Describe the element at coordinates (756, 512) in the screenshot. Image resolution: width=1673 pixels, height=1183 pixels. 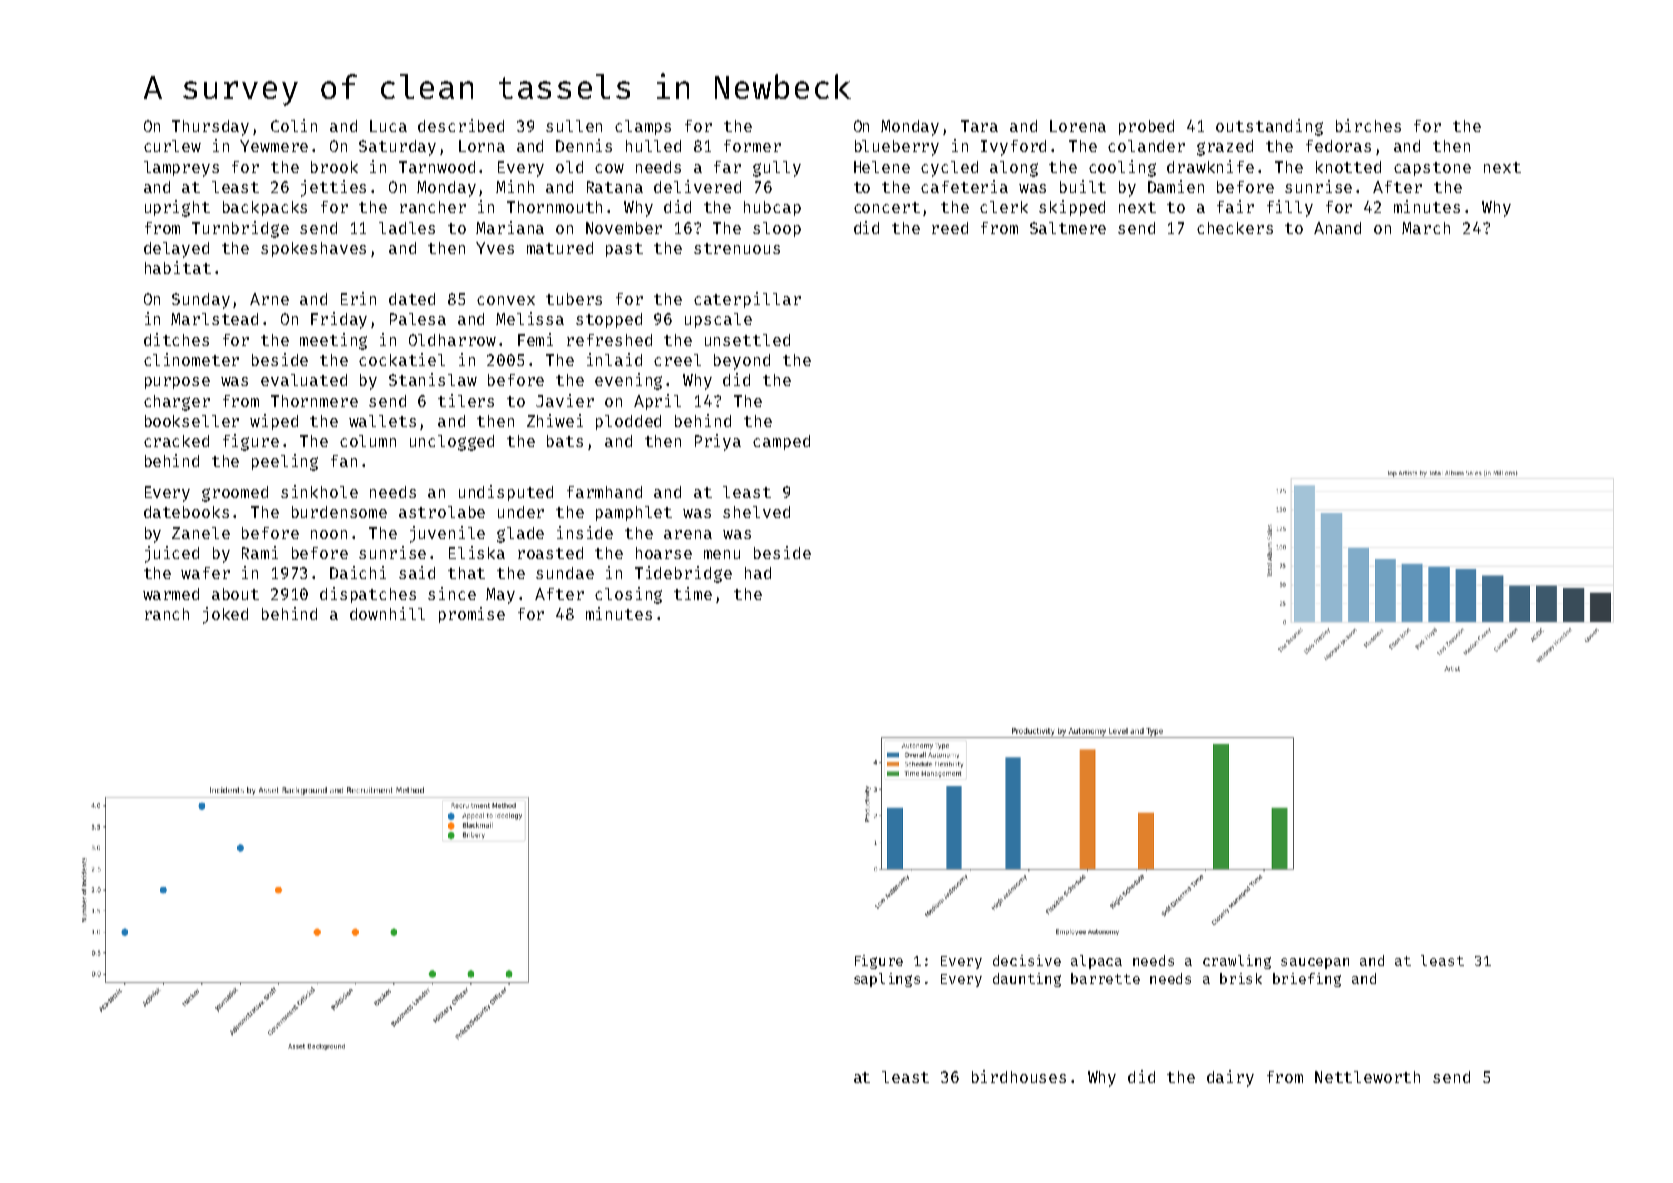
I see `shelved` at that location.
